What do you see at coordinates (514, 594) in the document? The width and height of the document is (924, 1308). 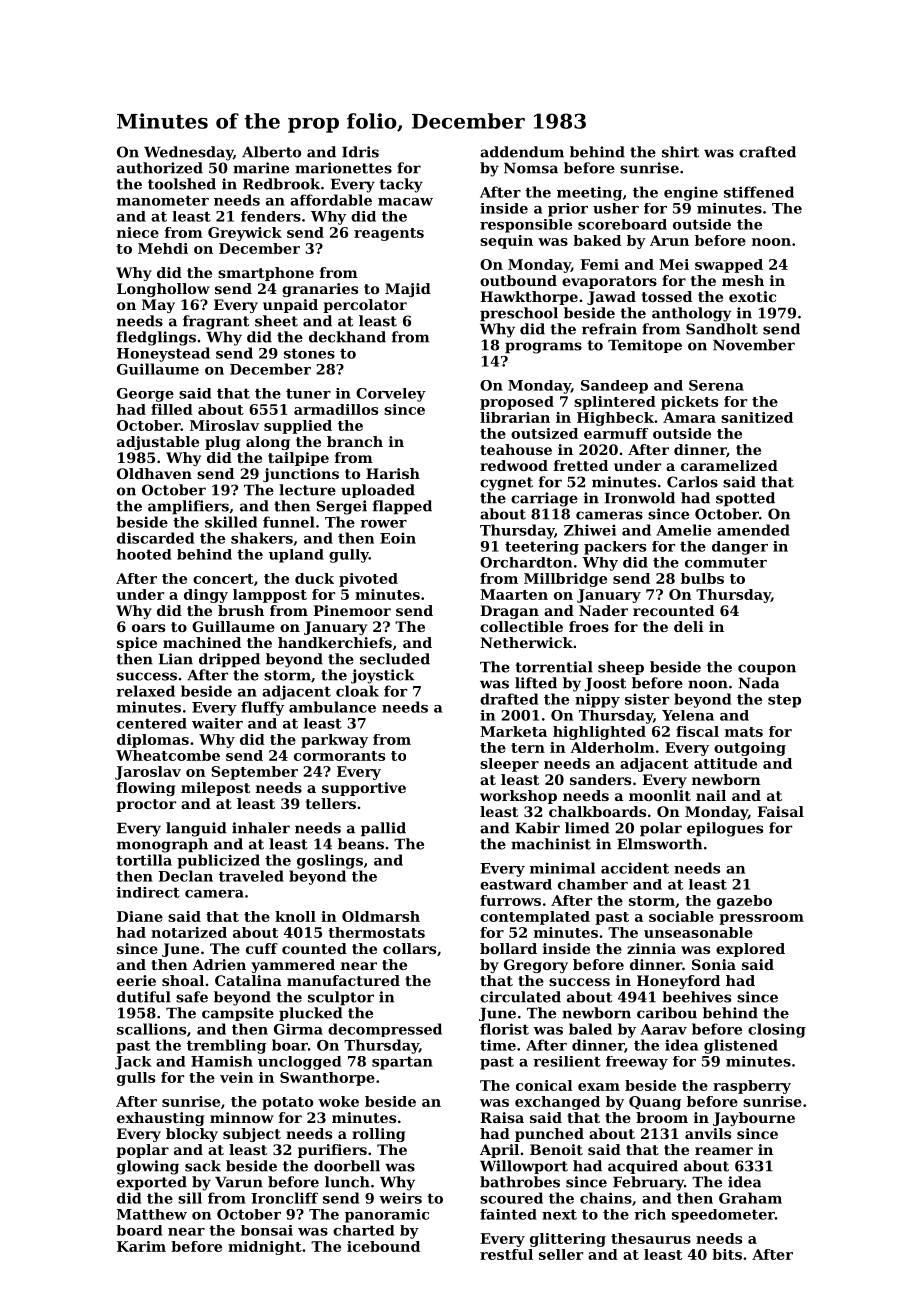 I see `Maarten` at bounding box center [514, 594].
